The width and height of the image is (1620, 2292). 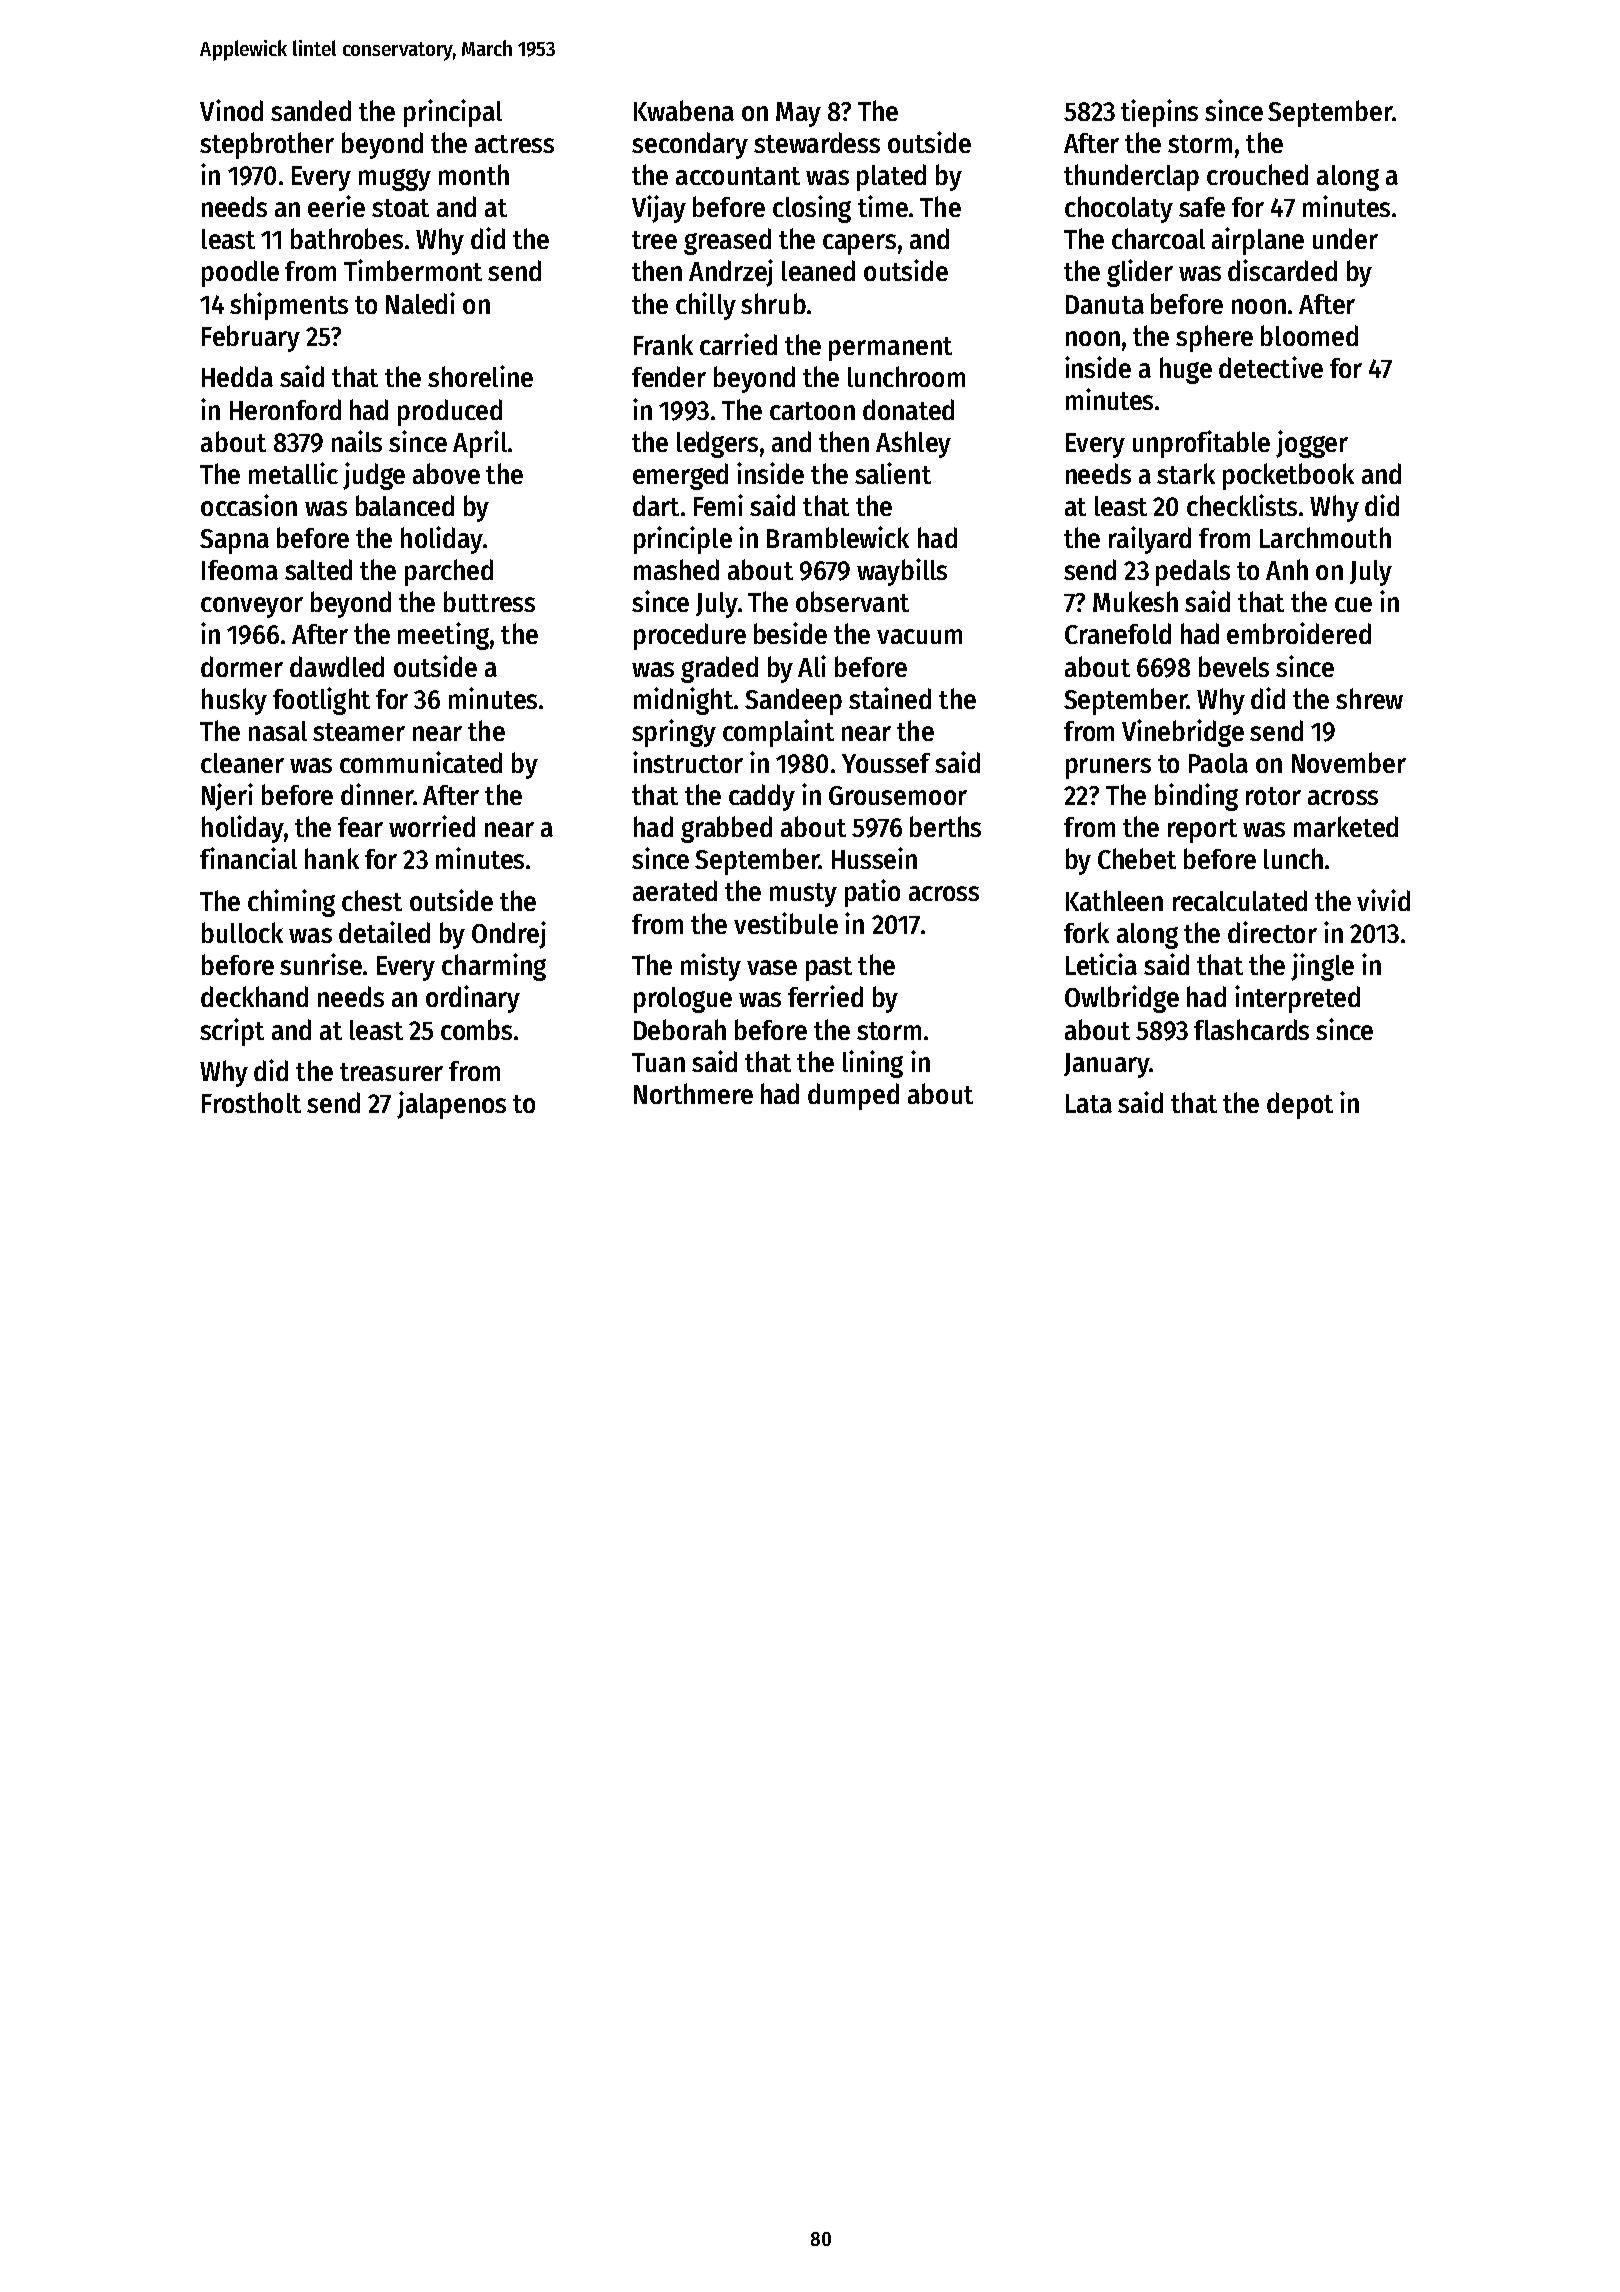 I want to click on Vinebridge, so click(x=1183, y=733).
